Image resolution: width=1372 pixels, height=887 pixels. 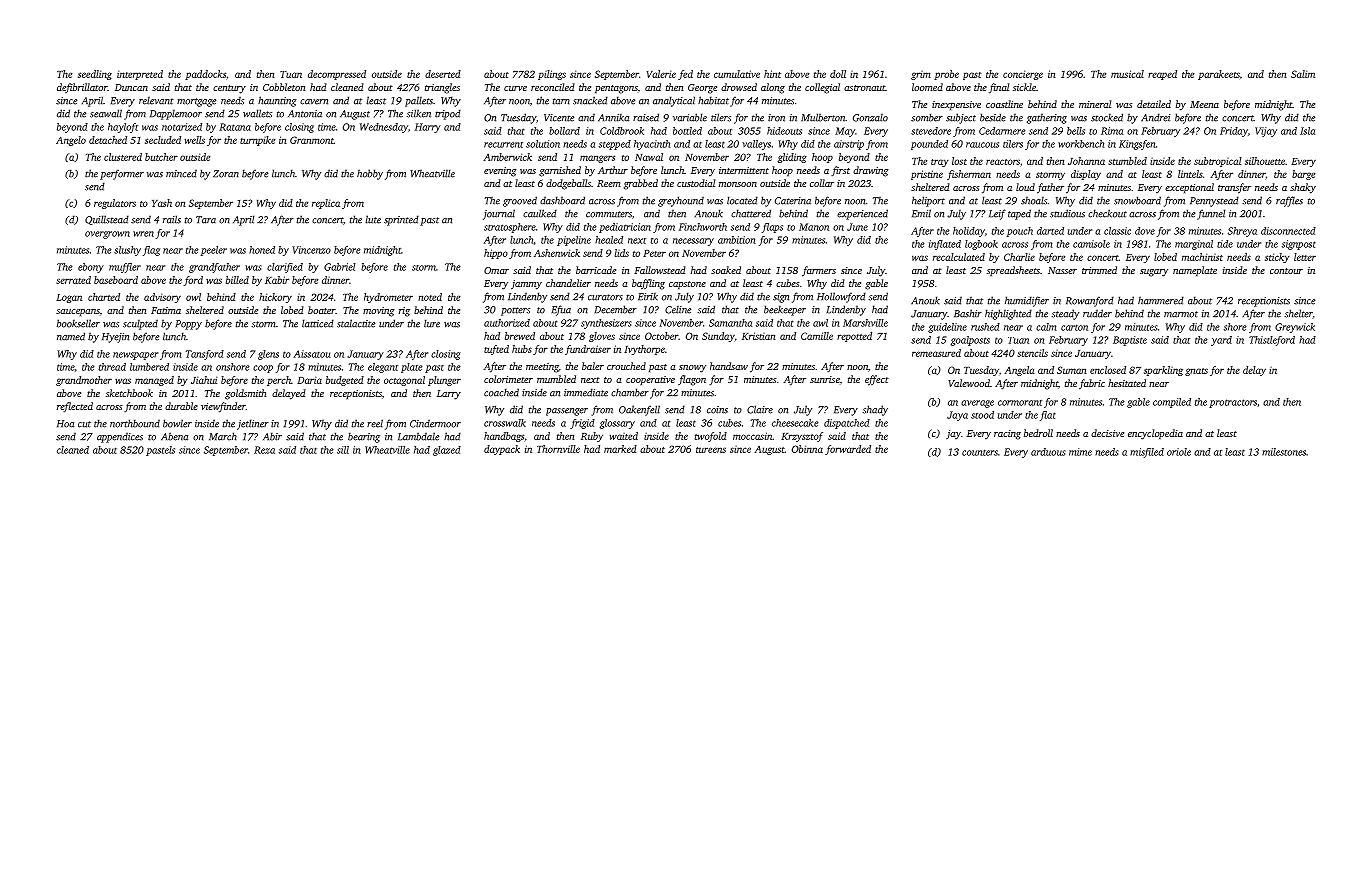 I want to click on Kristian, so click(x=759, y=336).
